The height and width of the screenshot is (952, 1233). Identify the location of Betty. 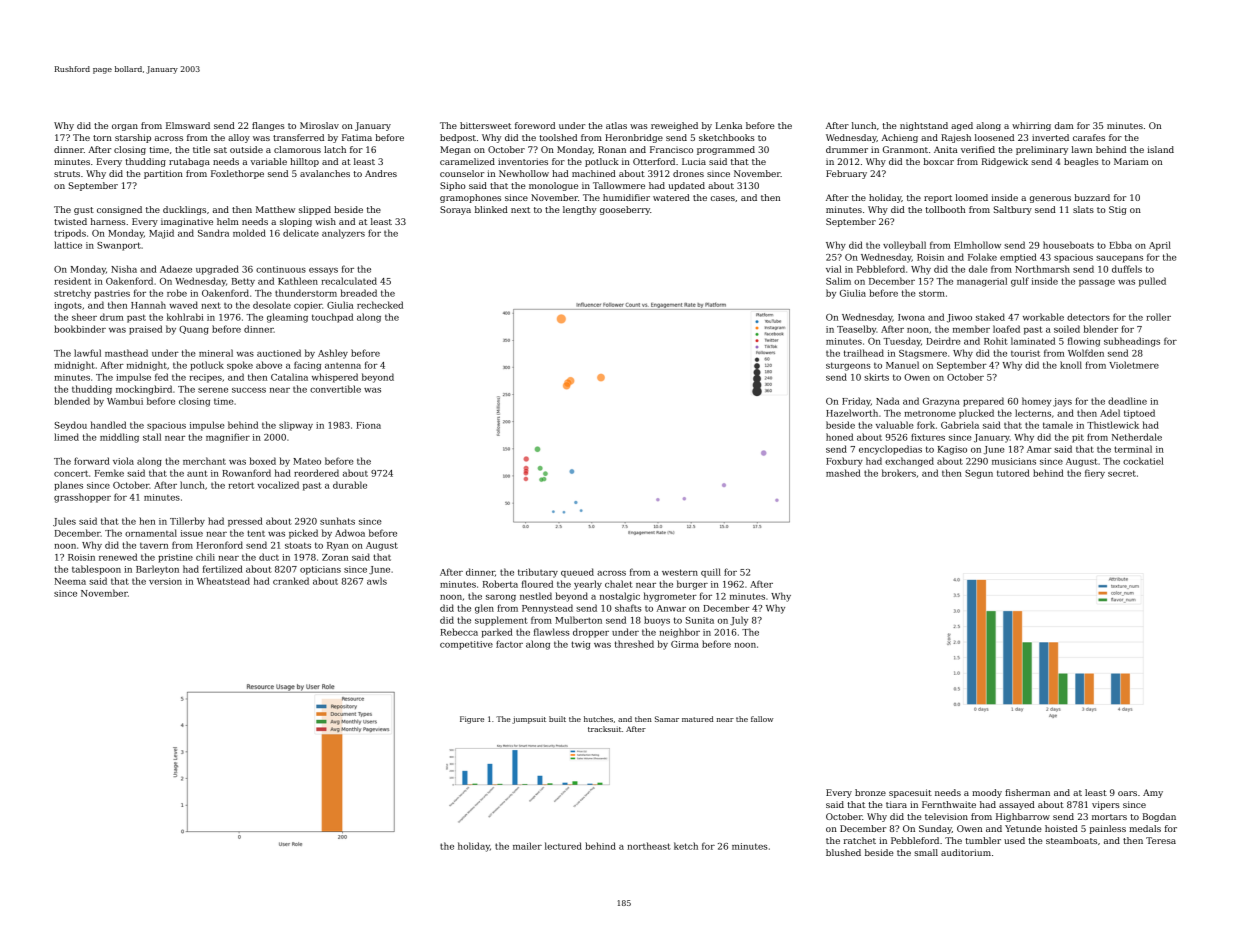
(243, 282).
